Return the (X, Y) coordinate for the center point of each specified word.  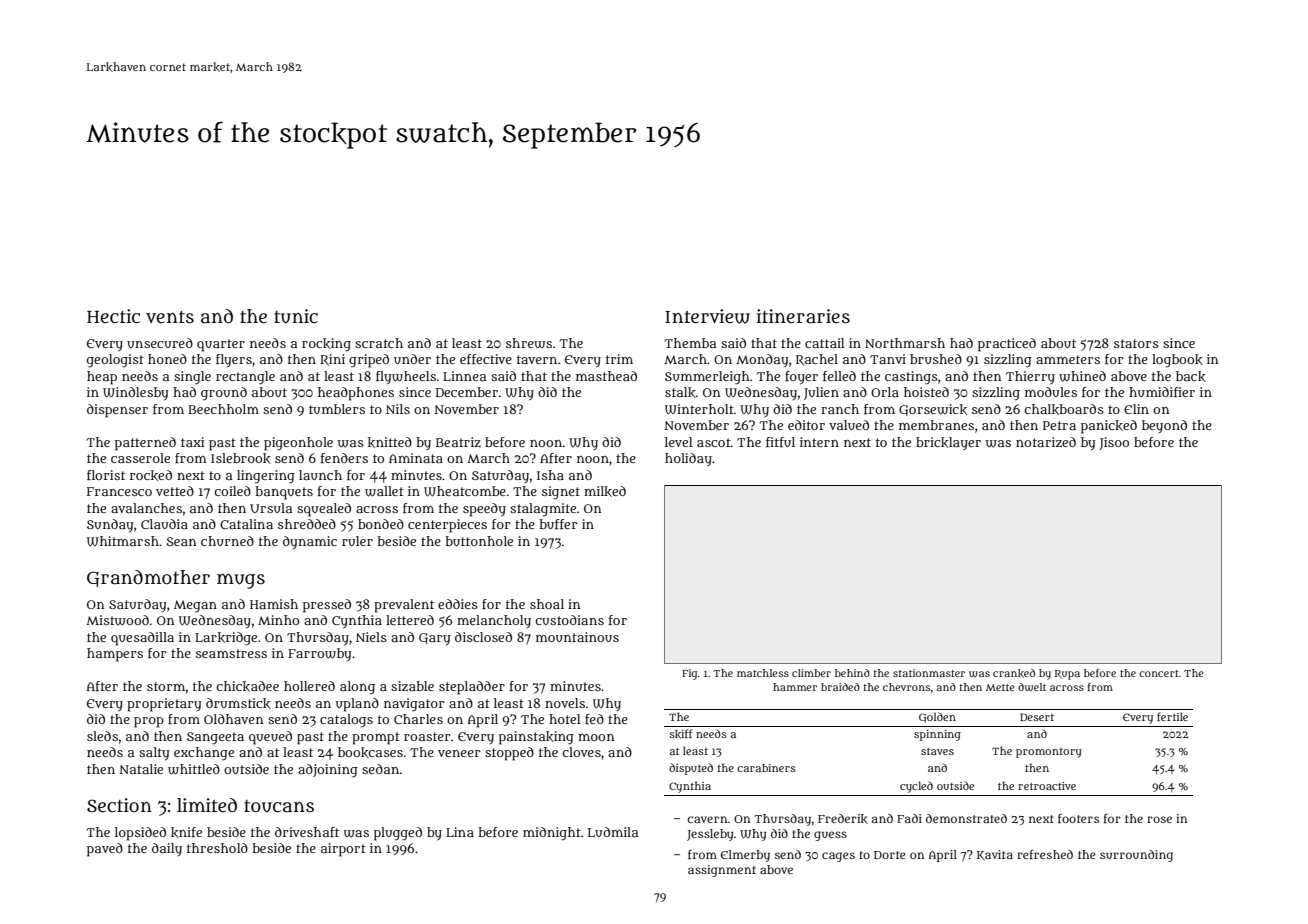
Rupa (1067, 675)
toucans (279, 806)
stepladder (472, 688)
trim (619, 359)
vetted (175, 491)
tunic (296, 316)
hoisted (926, 392)
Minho (278, 620)
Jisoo (1114, 443)
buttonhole (479, 541)
